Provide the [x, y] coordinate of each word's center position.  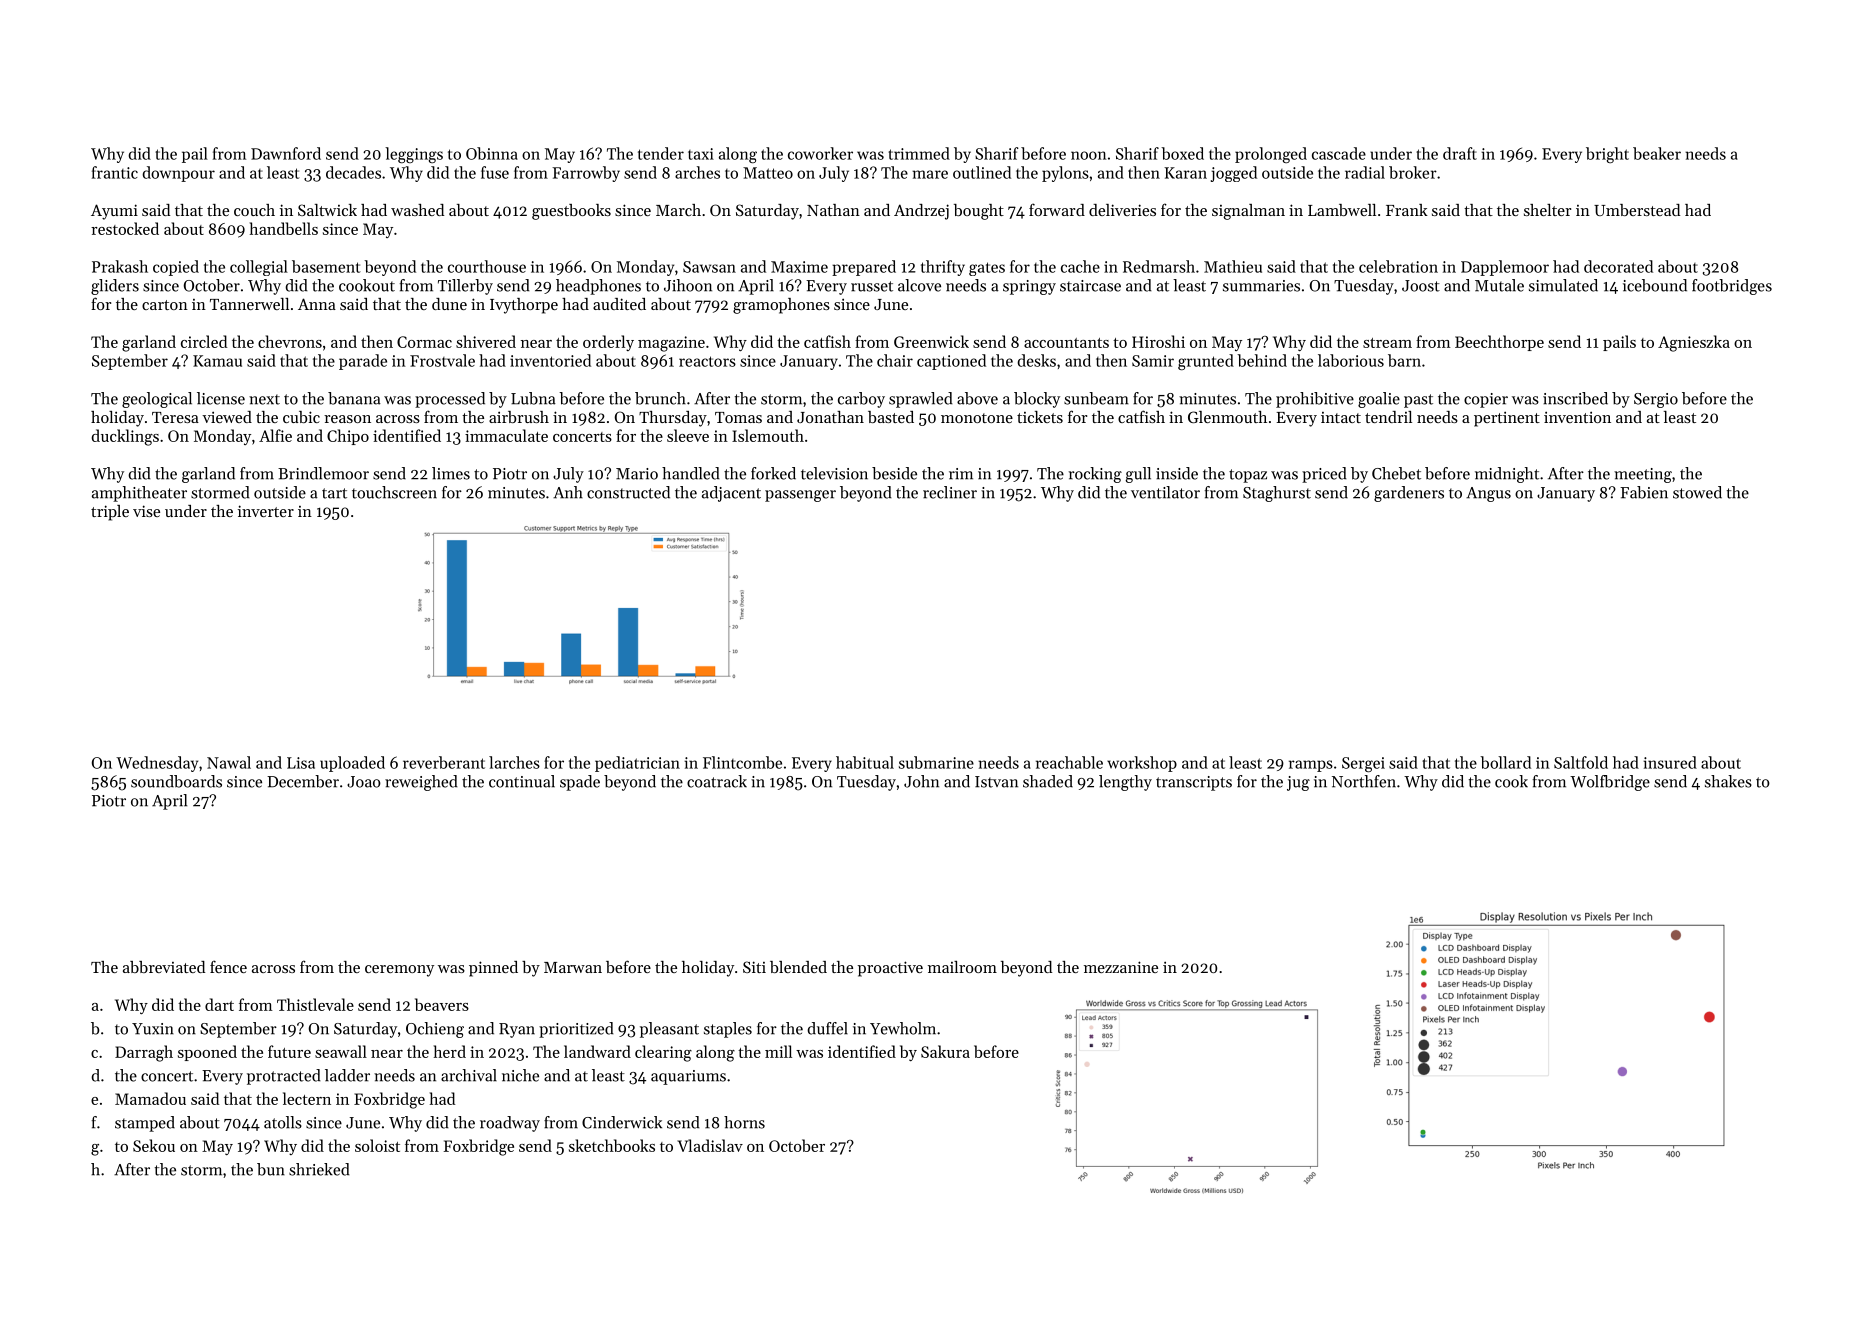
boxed [1182, 153]
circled [204, 341]
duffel [827, 1028]
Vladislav [710, 1145]
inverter [266, 511]
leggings [414, 155]
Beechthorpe [1499, 343]
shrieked [319, 1169]
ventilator [1165, 492]
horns [744, 1122]
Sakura [945, 1051]
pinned [493, 969]
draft [1460, 153]
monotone [977, 418]
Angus [1488, 494]
